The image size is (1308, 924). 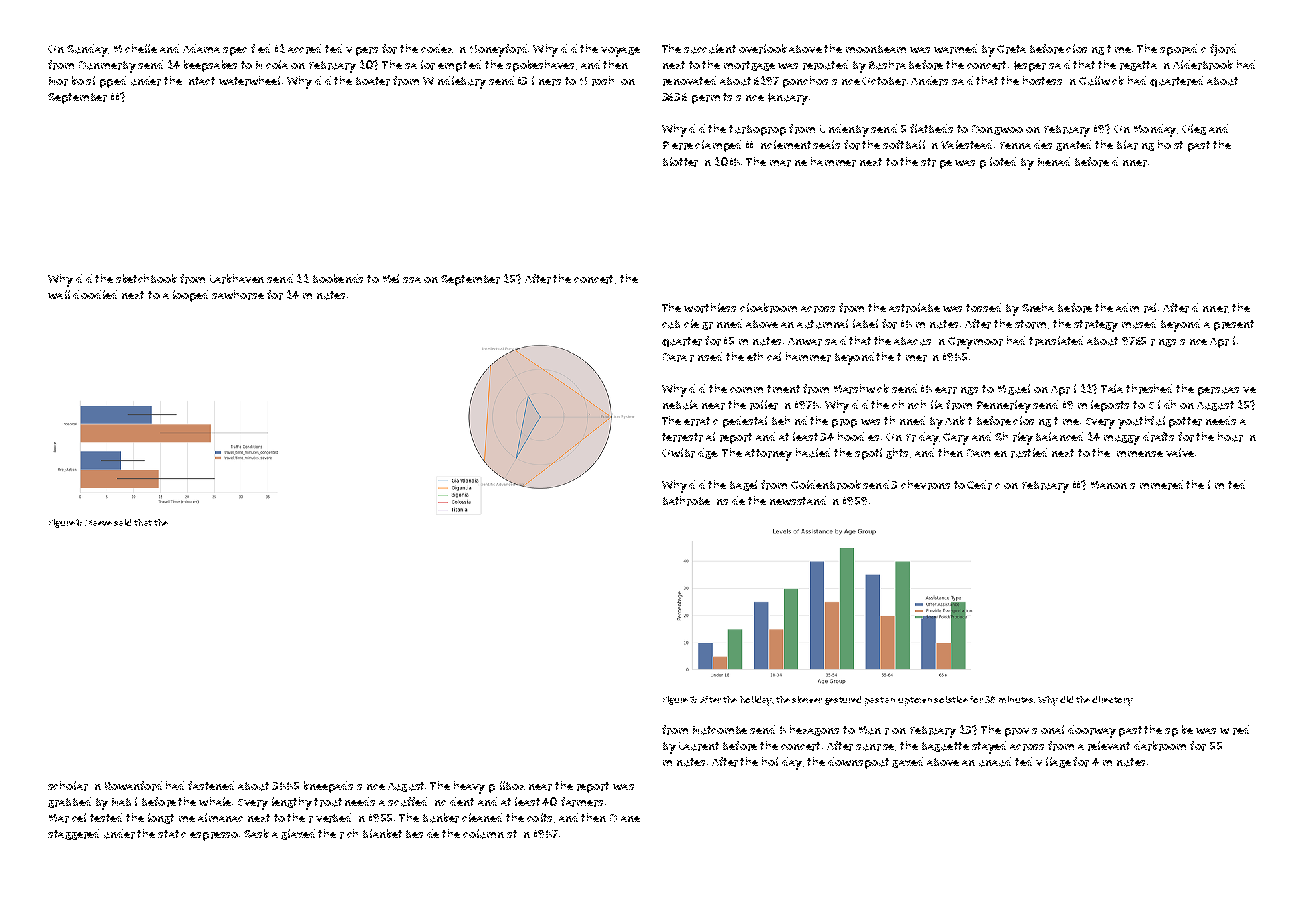 I want to click on admiral, so click(x=1136, y=308).
